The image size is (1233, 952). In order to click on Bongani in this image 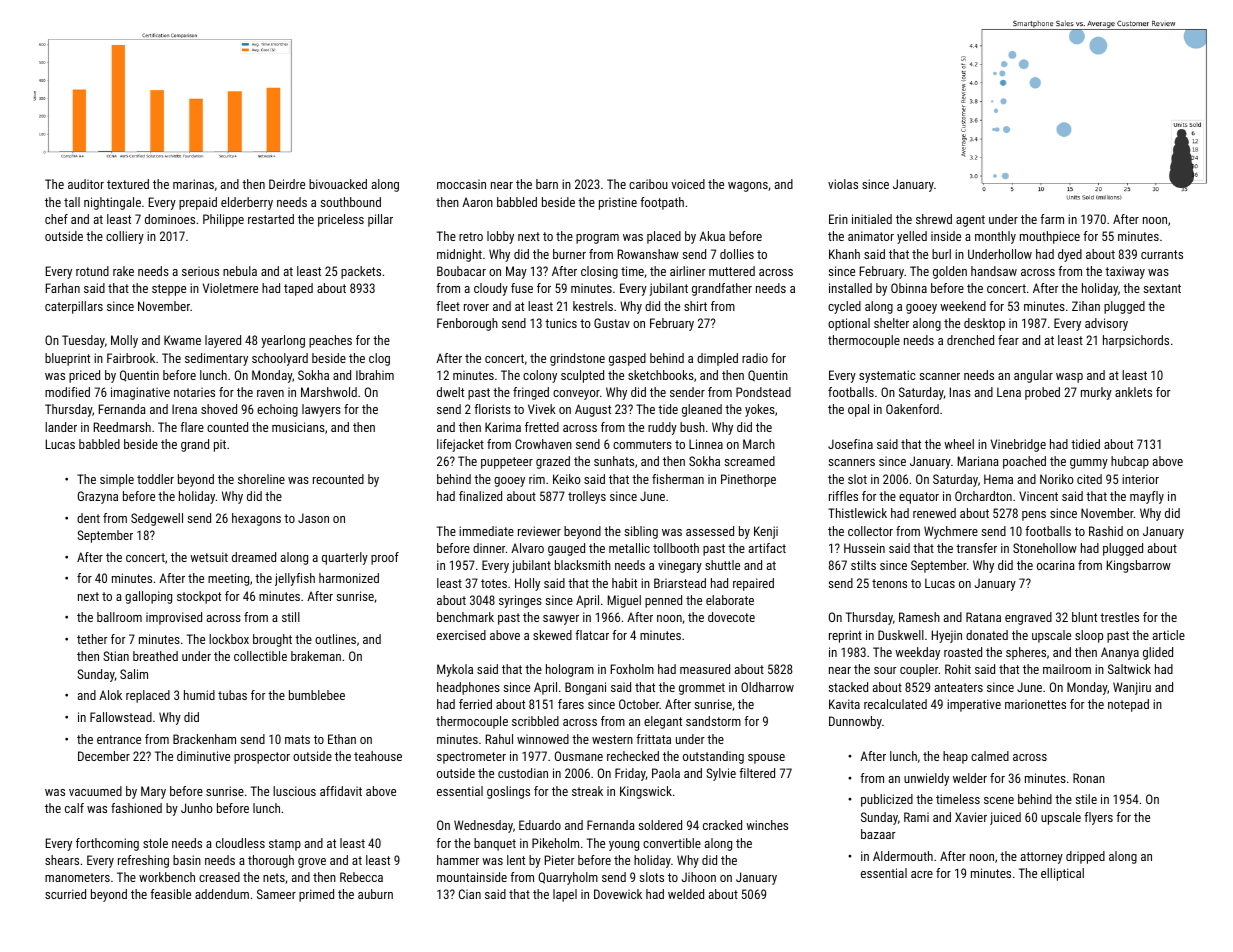, I will do `click(585, 688)`.
